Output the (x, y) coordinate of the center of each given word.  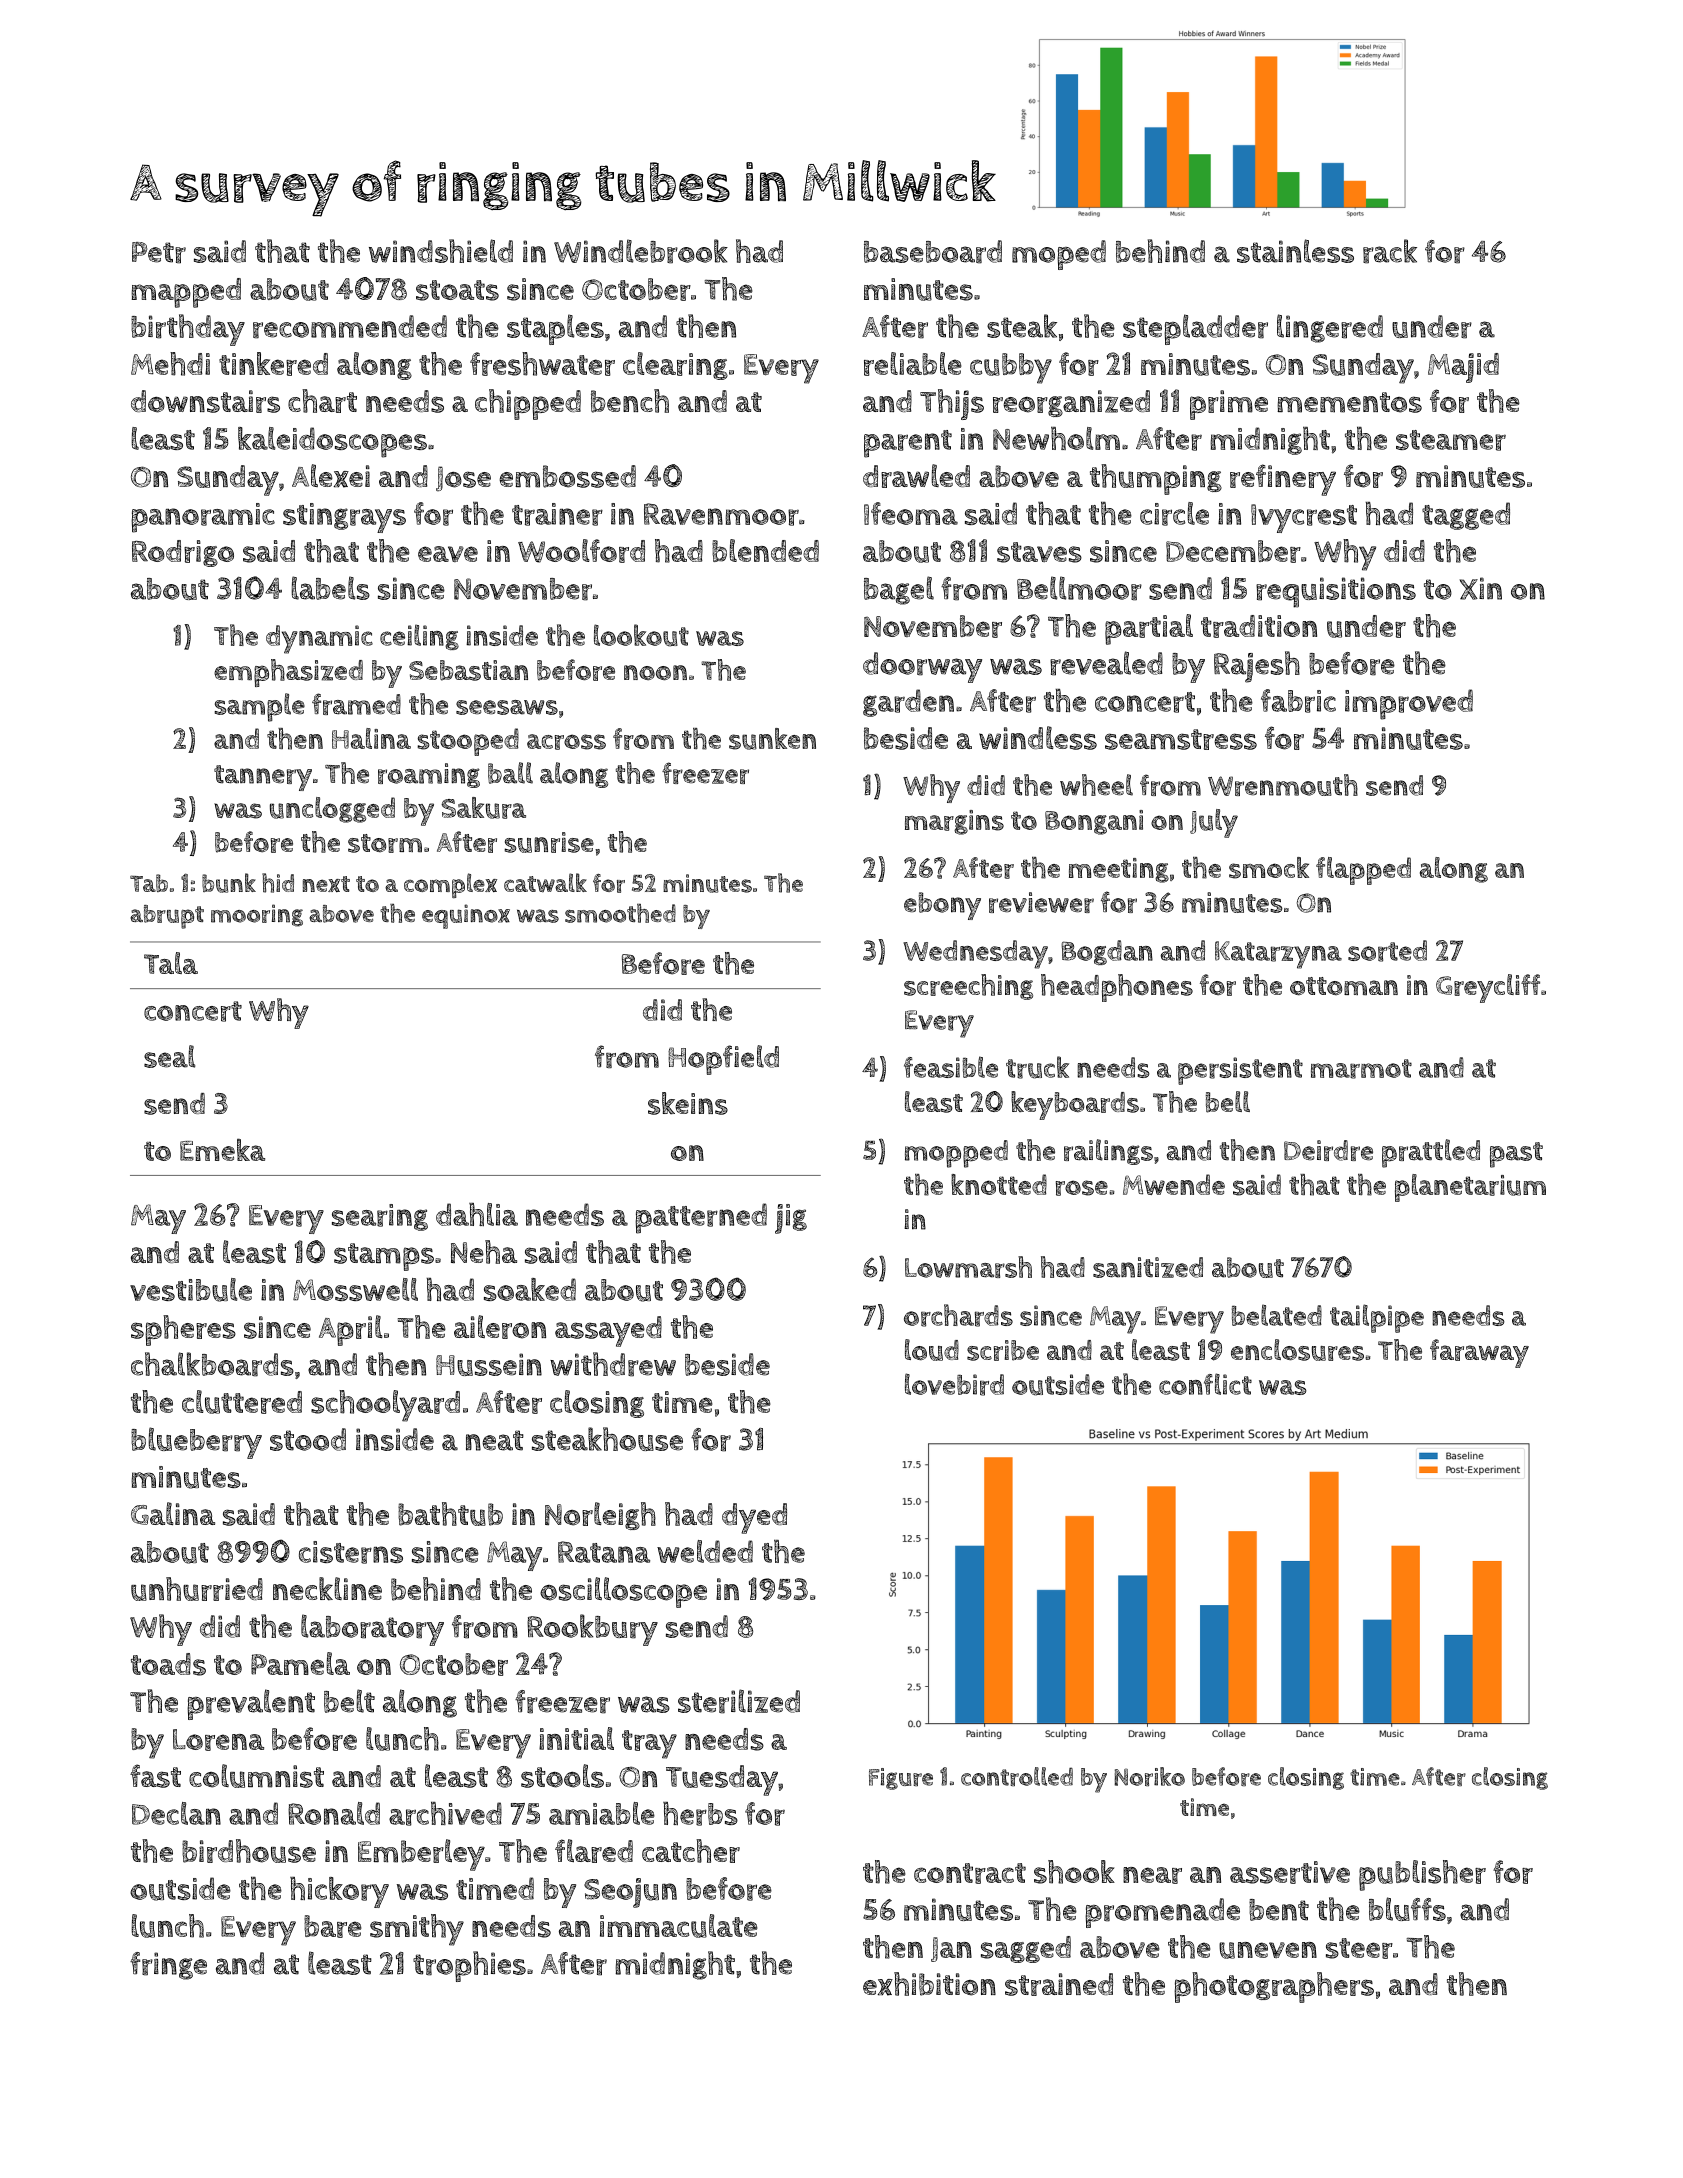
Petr (159, 253)
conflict (1205, 1384)
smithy (417, 1930)
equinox (466, 916)
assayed (608, 1331)
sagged (1026, 1949)
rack (1390, 251)
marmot (1361, 1069)
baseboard (933, 252)
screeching (968, 987)
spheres (183, 1330)
